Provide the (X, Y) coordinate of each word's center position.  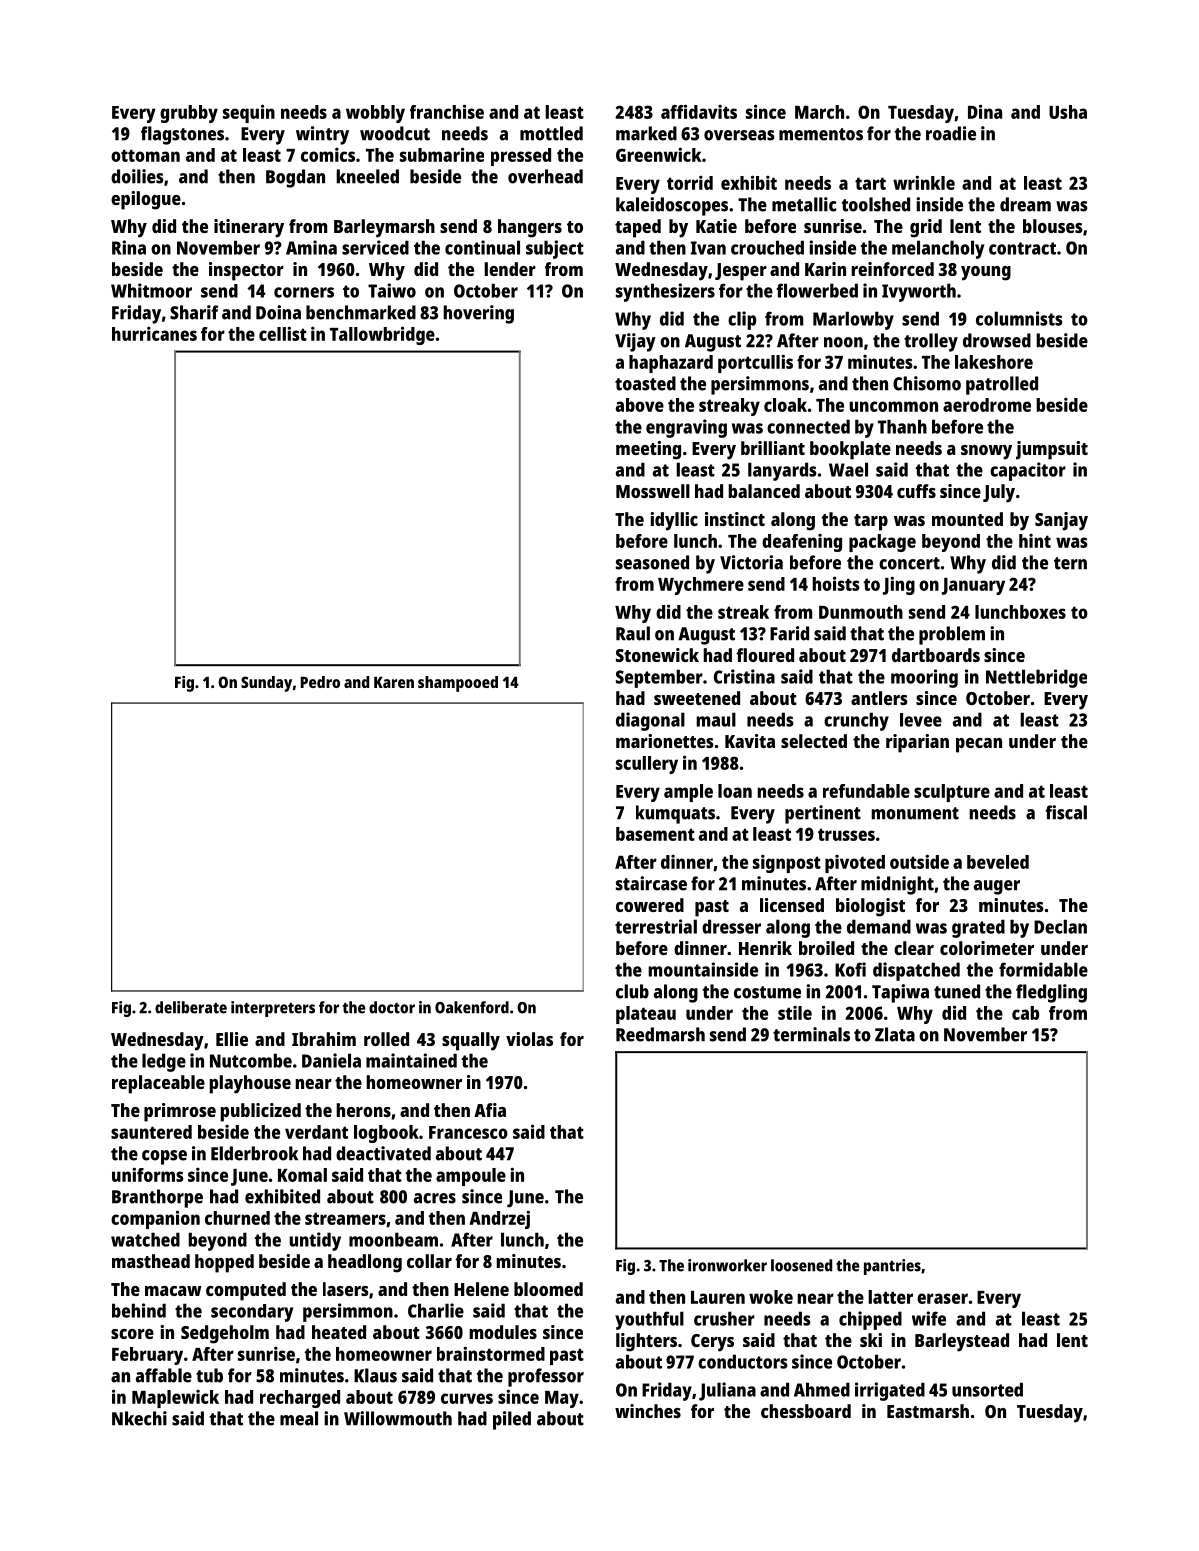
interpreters (273, 1009)
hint (1035, 541)
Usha (1068, 112)
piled (512, 1420)
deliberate (191, 1007)
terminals (811, 1034)
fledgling (1051, 993)
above (640, 405)
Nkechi (139, 1418)
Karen (394, 682)
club (632, 991)
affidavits (699, 111)
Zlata (895, 1034)
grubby (189, 114)
